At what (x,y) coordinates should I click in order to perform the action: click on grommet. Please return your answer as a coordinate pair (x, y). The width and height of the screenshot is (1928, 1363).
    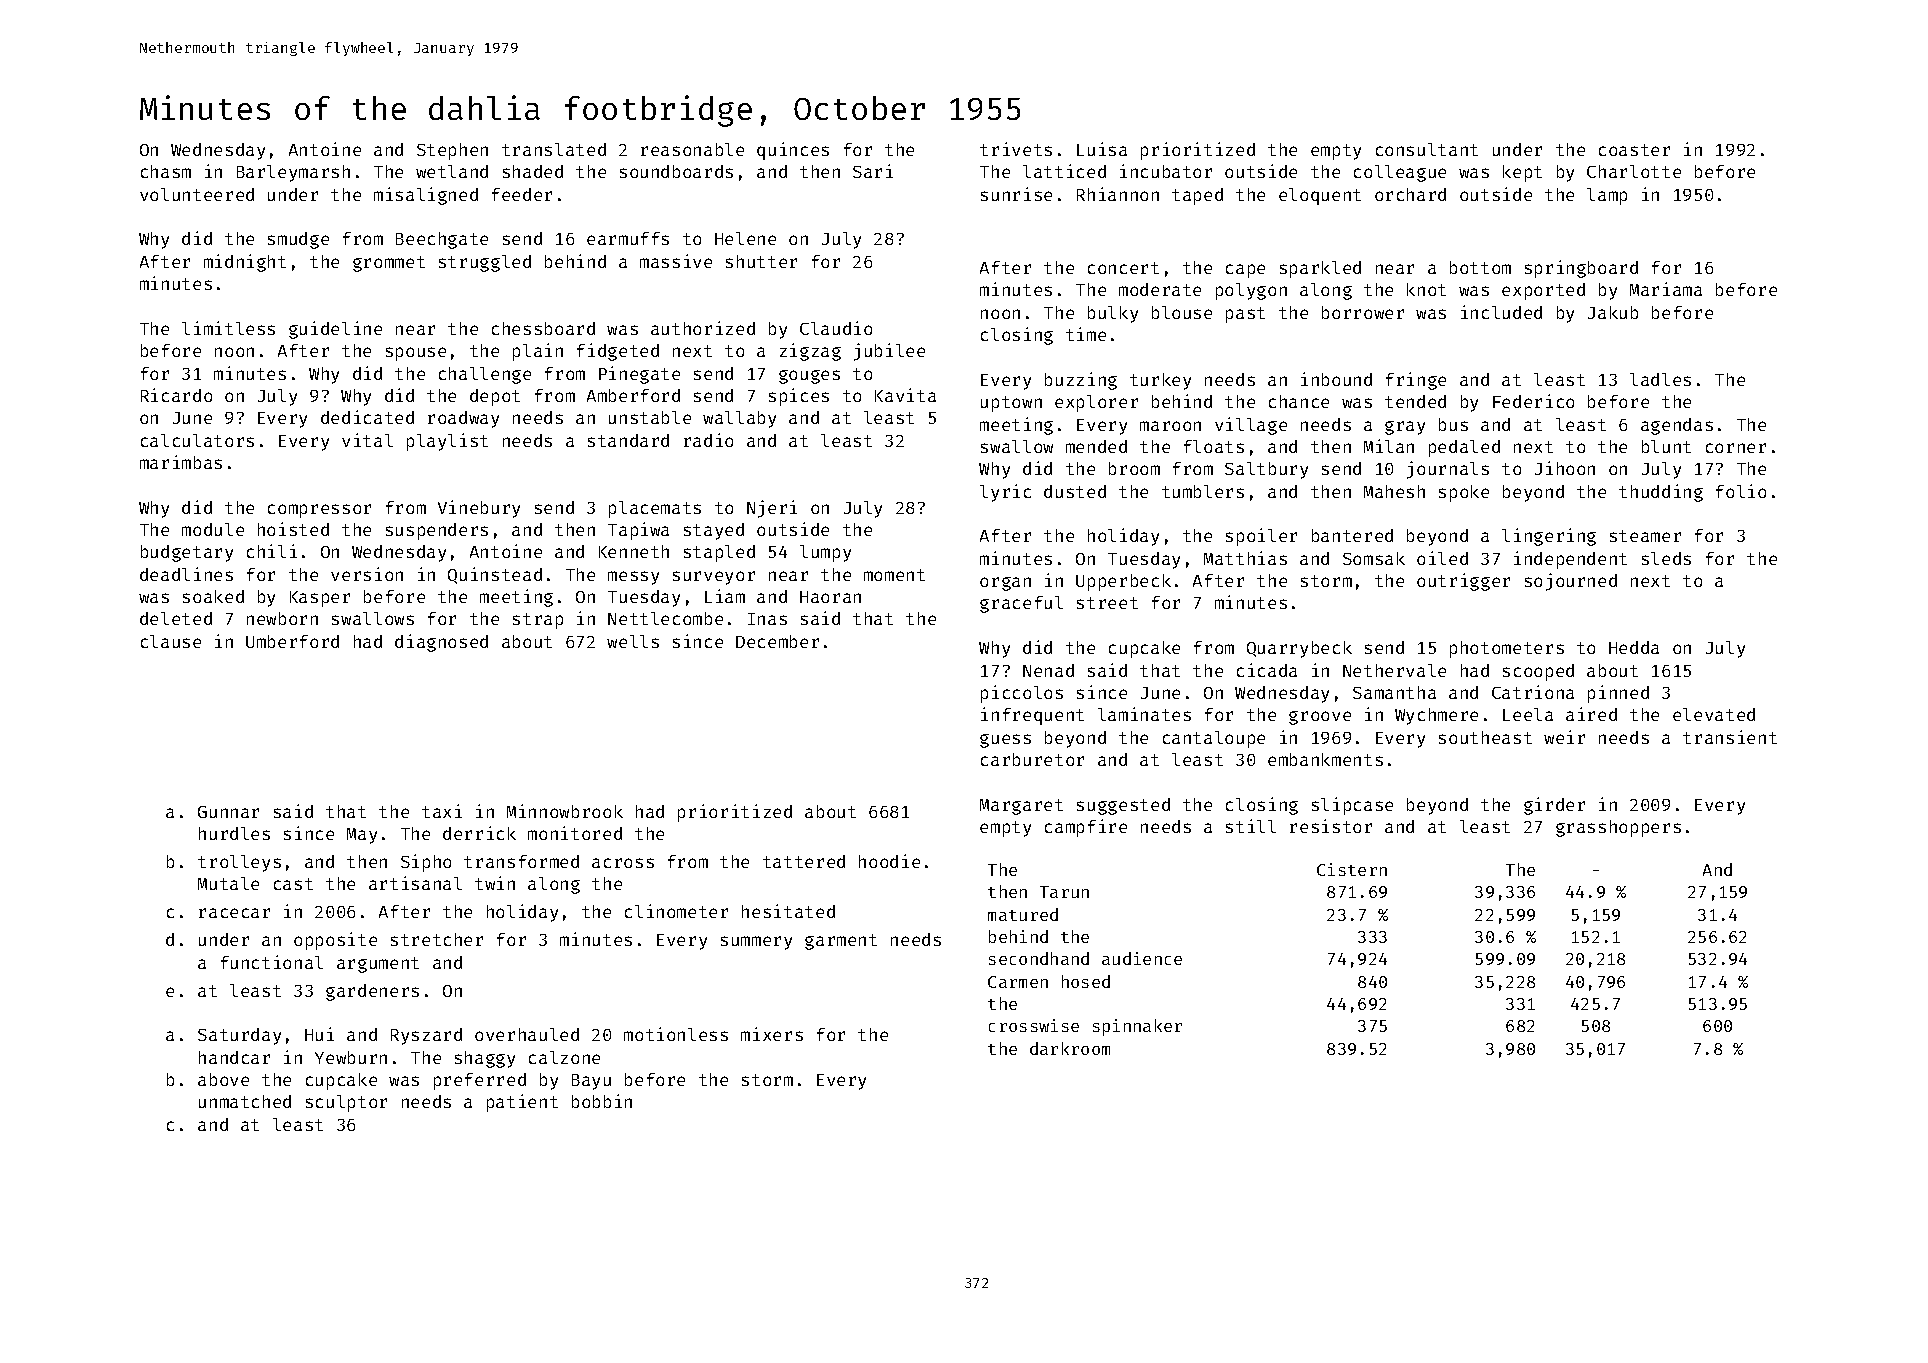
    Looking at the image, I should click on (389, 264).
